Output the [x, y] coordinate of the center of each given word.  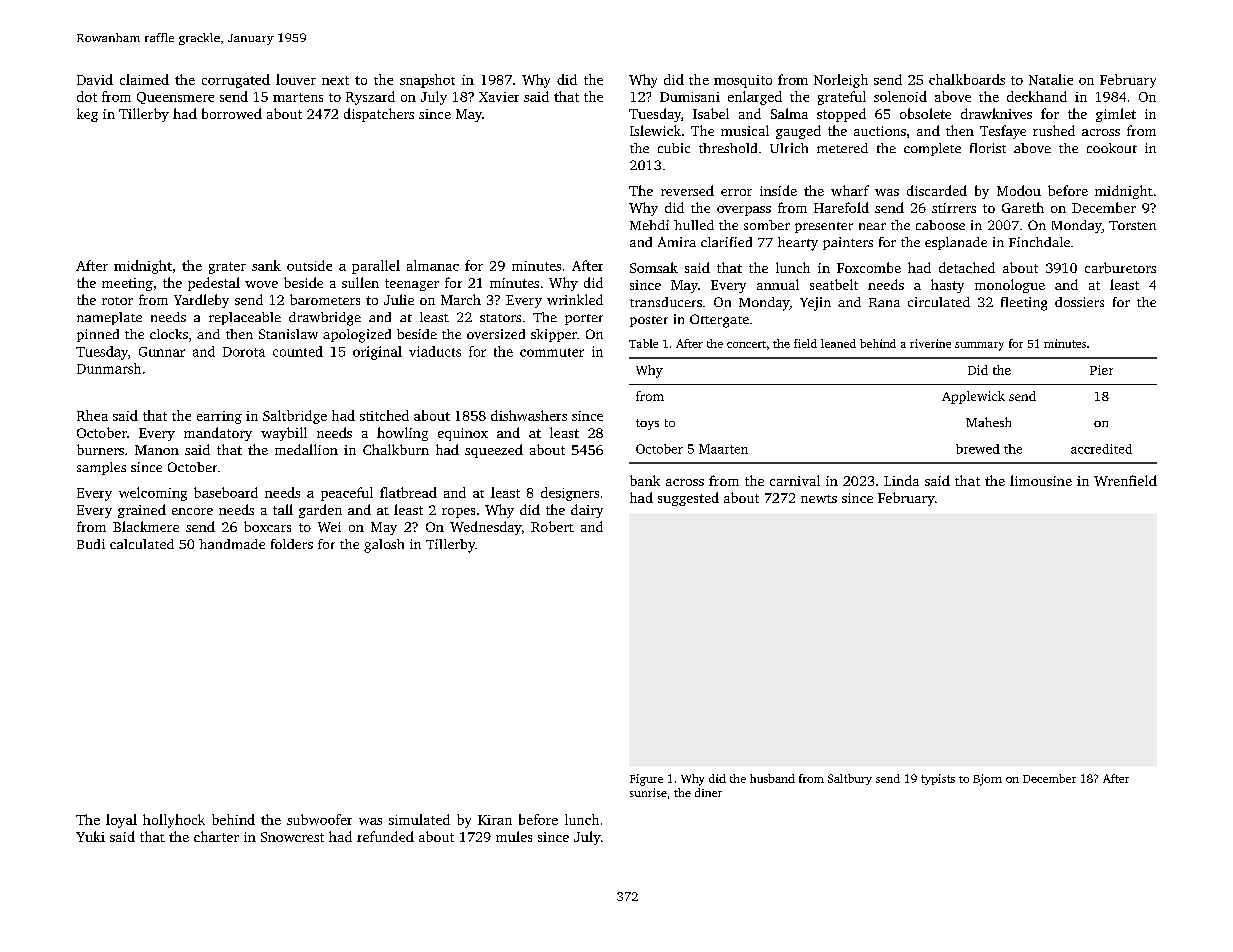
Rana [884, 302]
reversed [687, 190]
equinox [463, 434]
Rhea [92, 415]
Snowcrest [292, 837]
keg [87, 115]
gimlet [1116, 115]
